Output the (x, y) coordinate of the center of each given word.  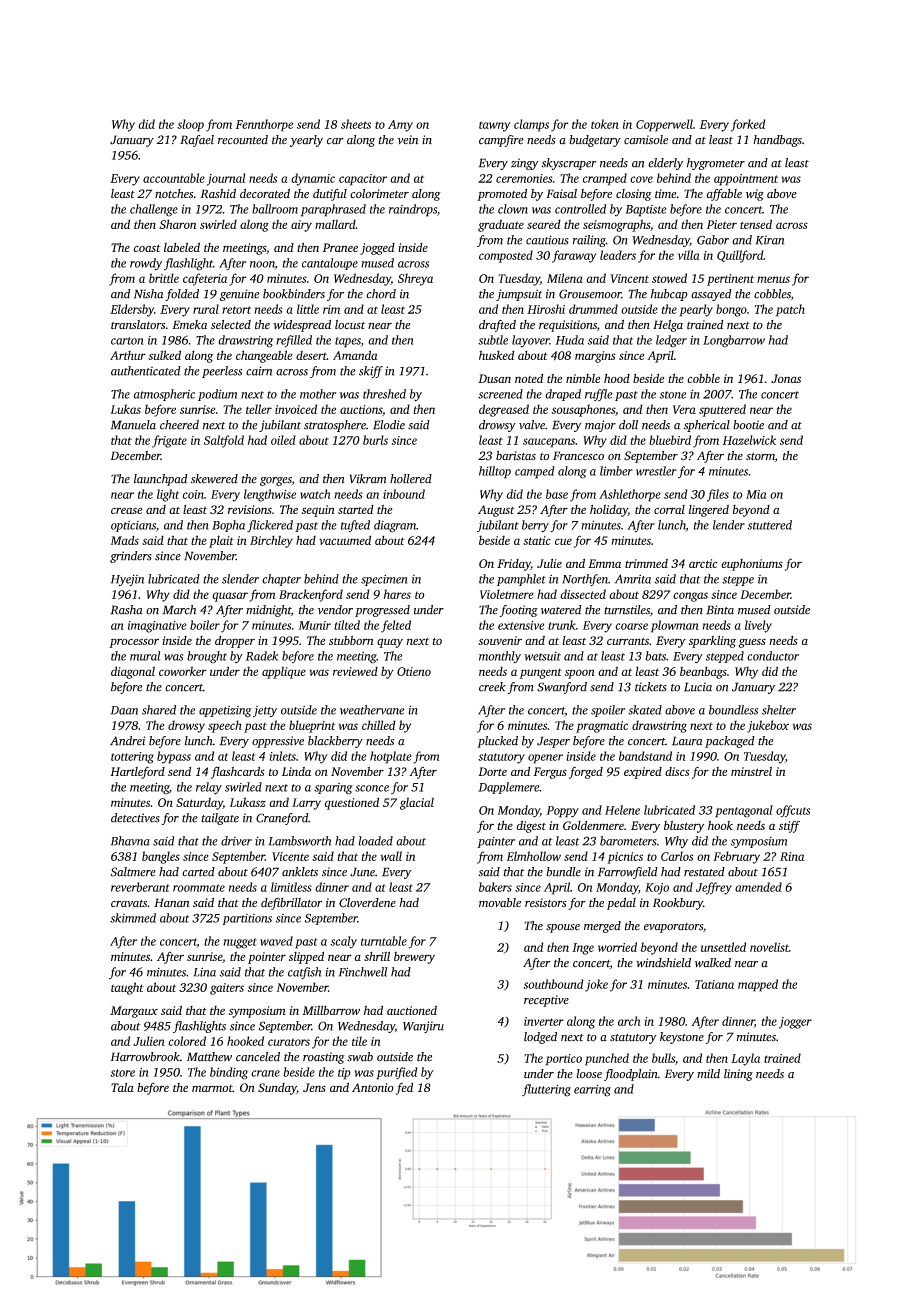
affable (724, 195)
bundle (563, 872)
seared (544, 224)
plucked (497, 742)
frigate (169, 441)
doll (628, 425)
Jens (314, 1087)
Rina (792, 856)
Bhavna (130, 841)
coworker (183, 671)
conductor (773, 656)
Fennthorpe (264, 125)
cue (563, 541)
